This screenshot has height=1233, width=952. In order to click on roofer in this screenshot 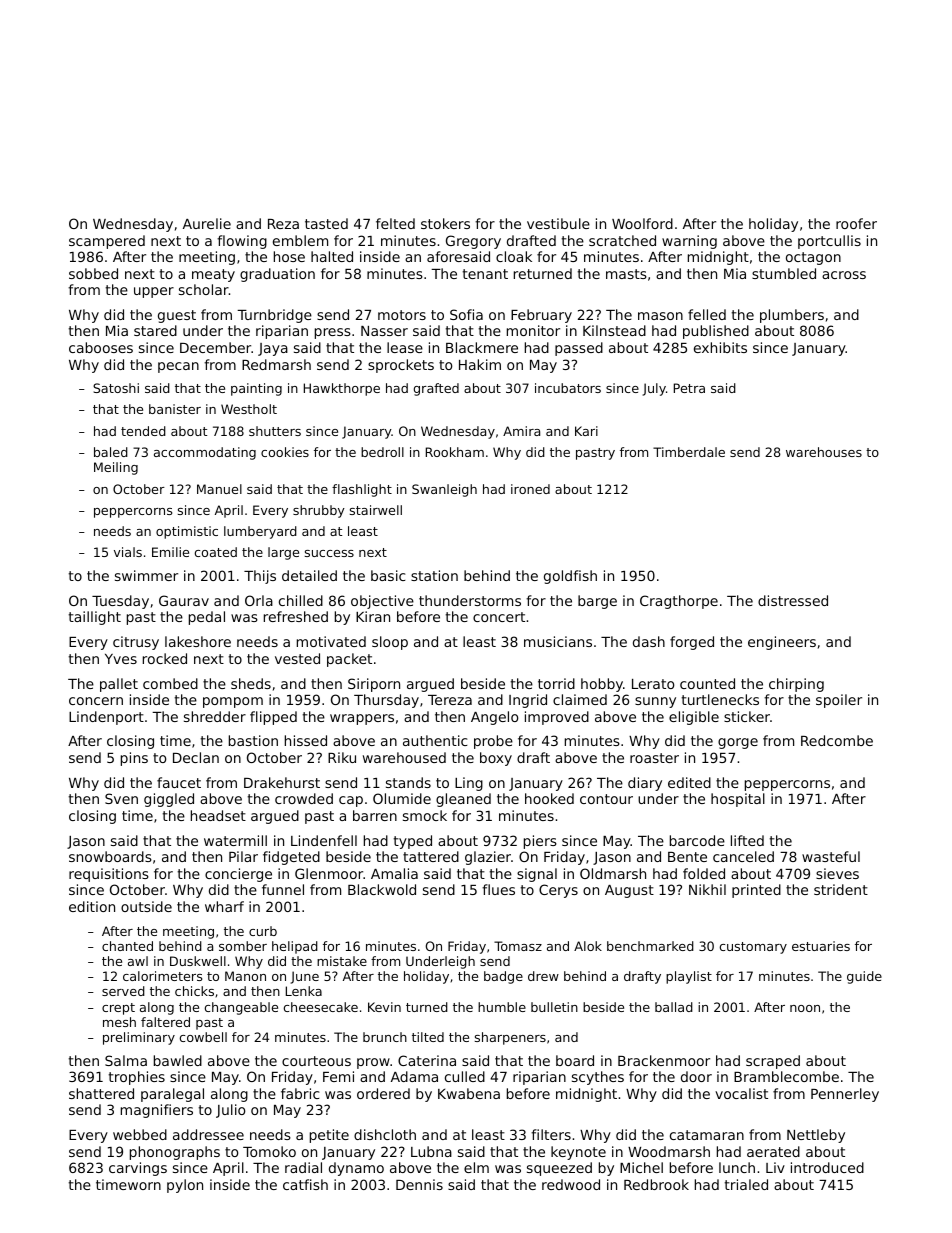, I will do `click(856, 223)`.
